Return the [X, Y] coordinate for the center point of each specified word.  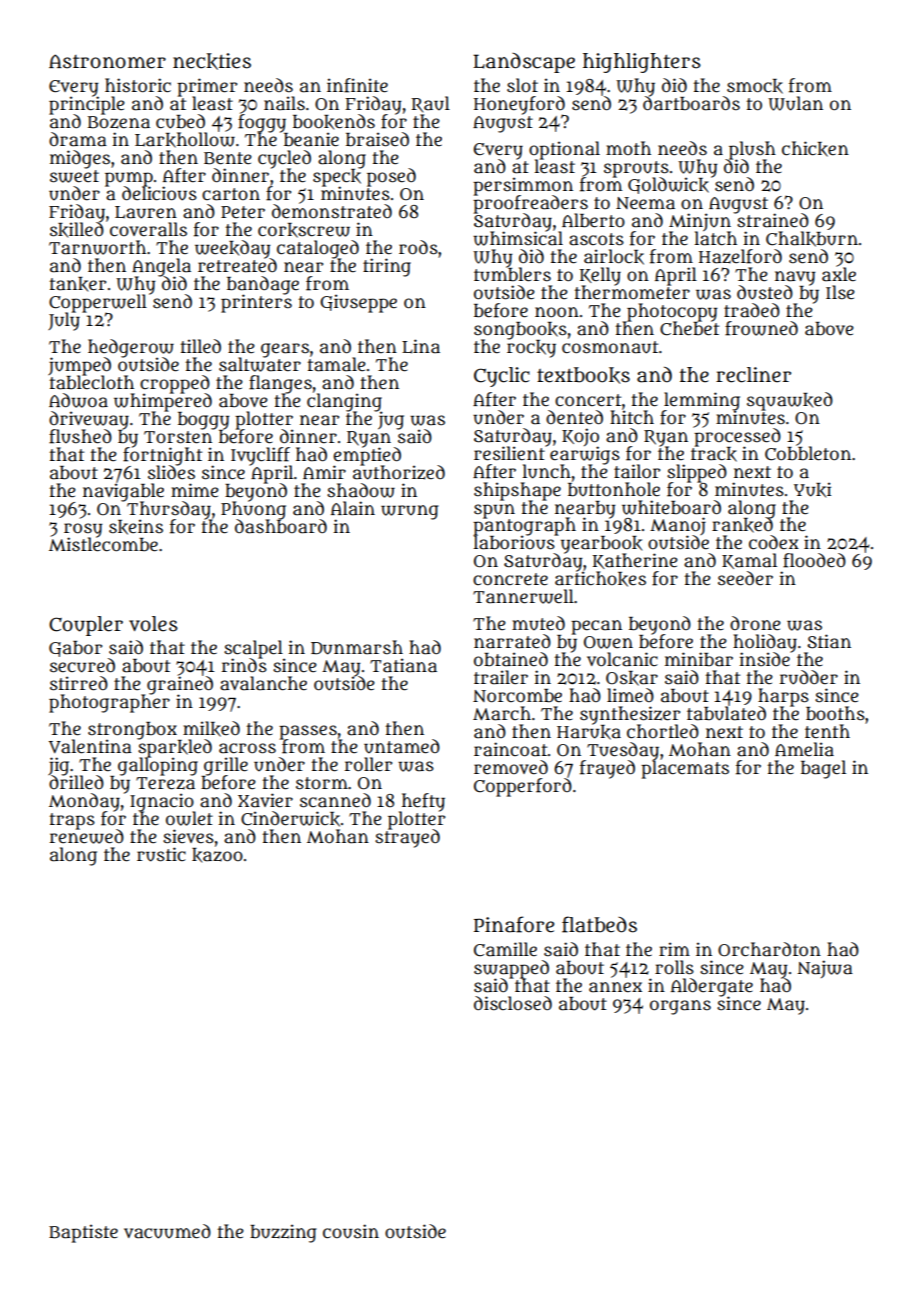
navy [795, 278]
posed [391, 177]
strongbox [132, 731]
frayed [607, 769]
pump [129, 179]
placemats [685, 770]
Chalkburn [812, 239]
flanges [280, 384]
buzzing [283, 1233]
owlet [189, 818]
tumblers [512, 275]
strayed [407, 838]
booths [835, 713]
